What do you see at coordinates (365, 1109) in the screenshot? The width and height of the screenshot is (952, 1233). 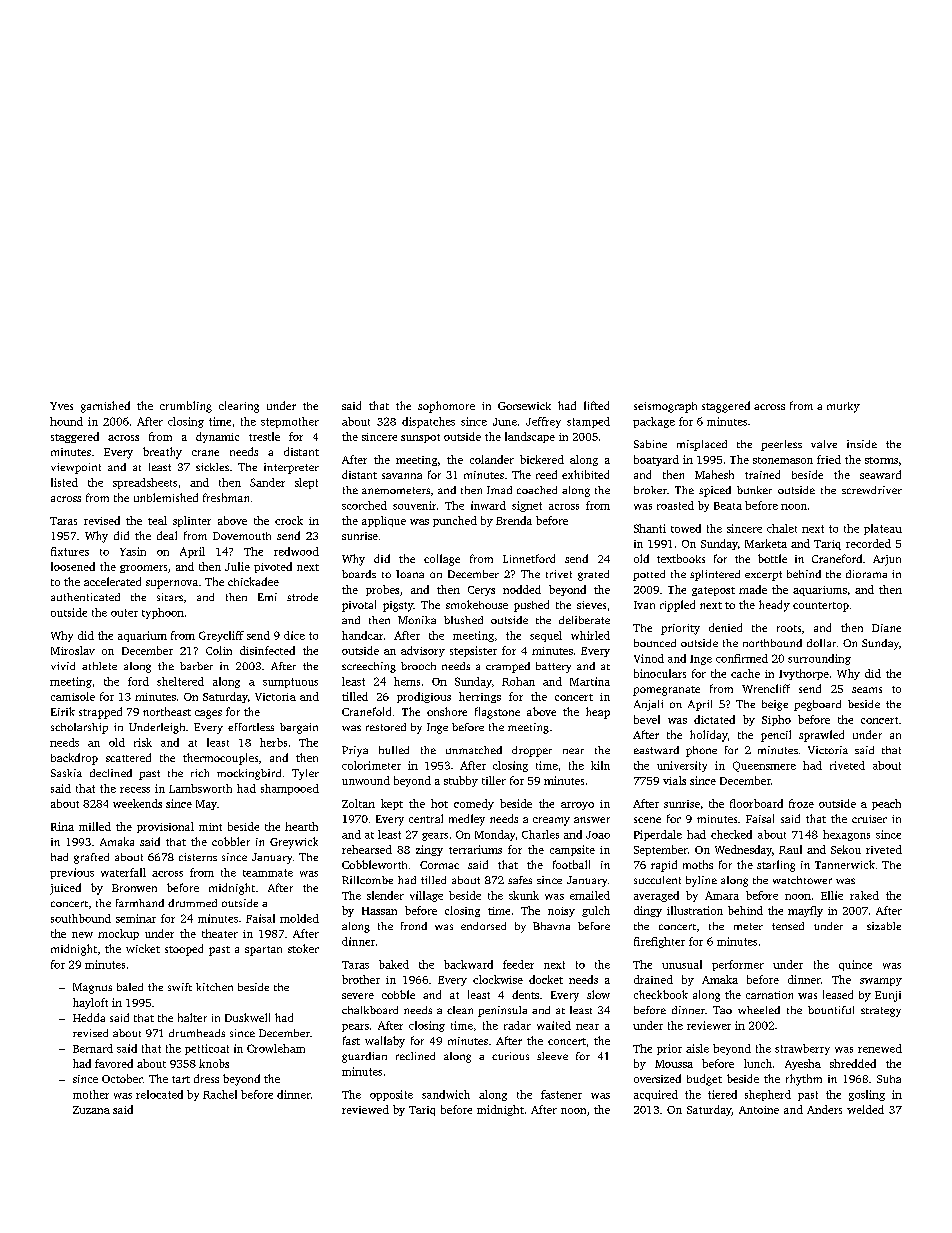 I see `reviewed` at bounding box center [365, 1109].
